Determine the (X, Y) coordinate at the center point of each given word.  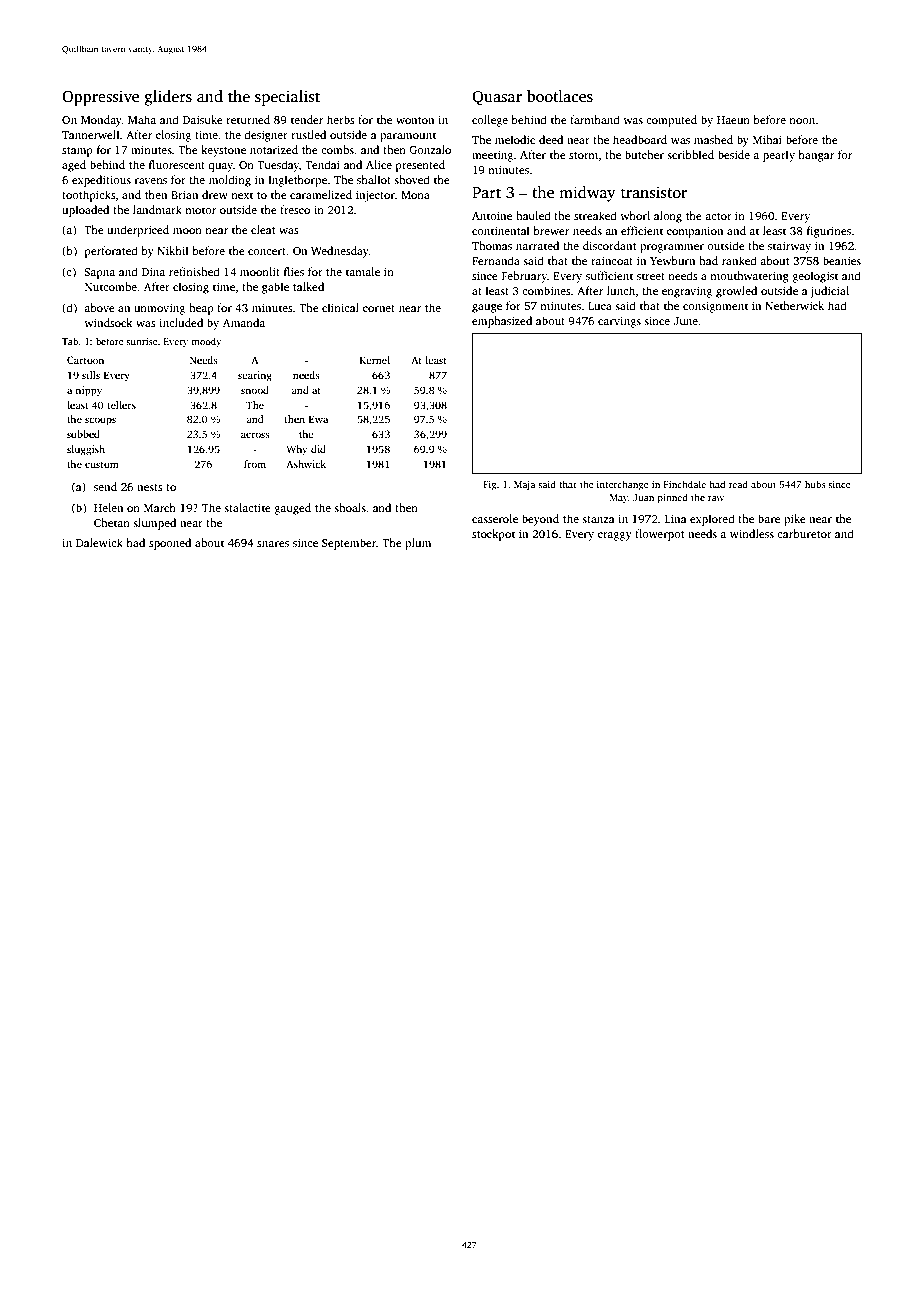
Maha (142, 119)
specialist (287, 98)
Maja (524, 485)
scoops (100, 421)
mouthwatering (749, 277)
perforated (111, 252)
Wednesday (340, 252)
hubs (815, 484)
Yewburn (672, 260)
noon (802, 121)
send (105, 486)
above (99, 307)
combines (546, 290)
